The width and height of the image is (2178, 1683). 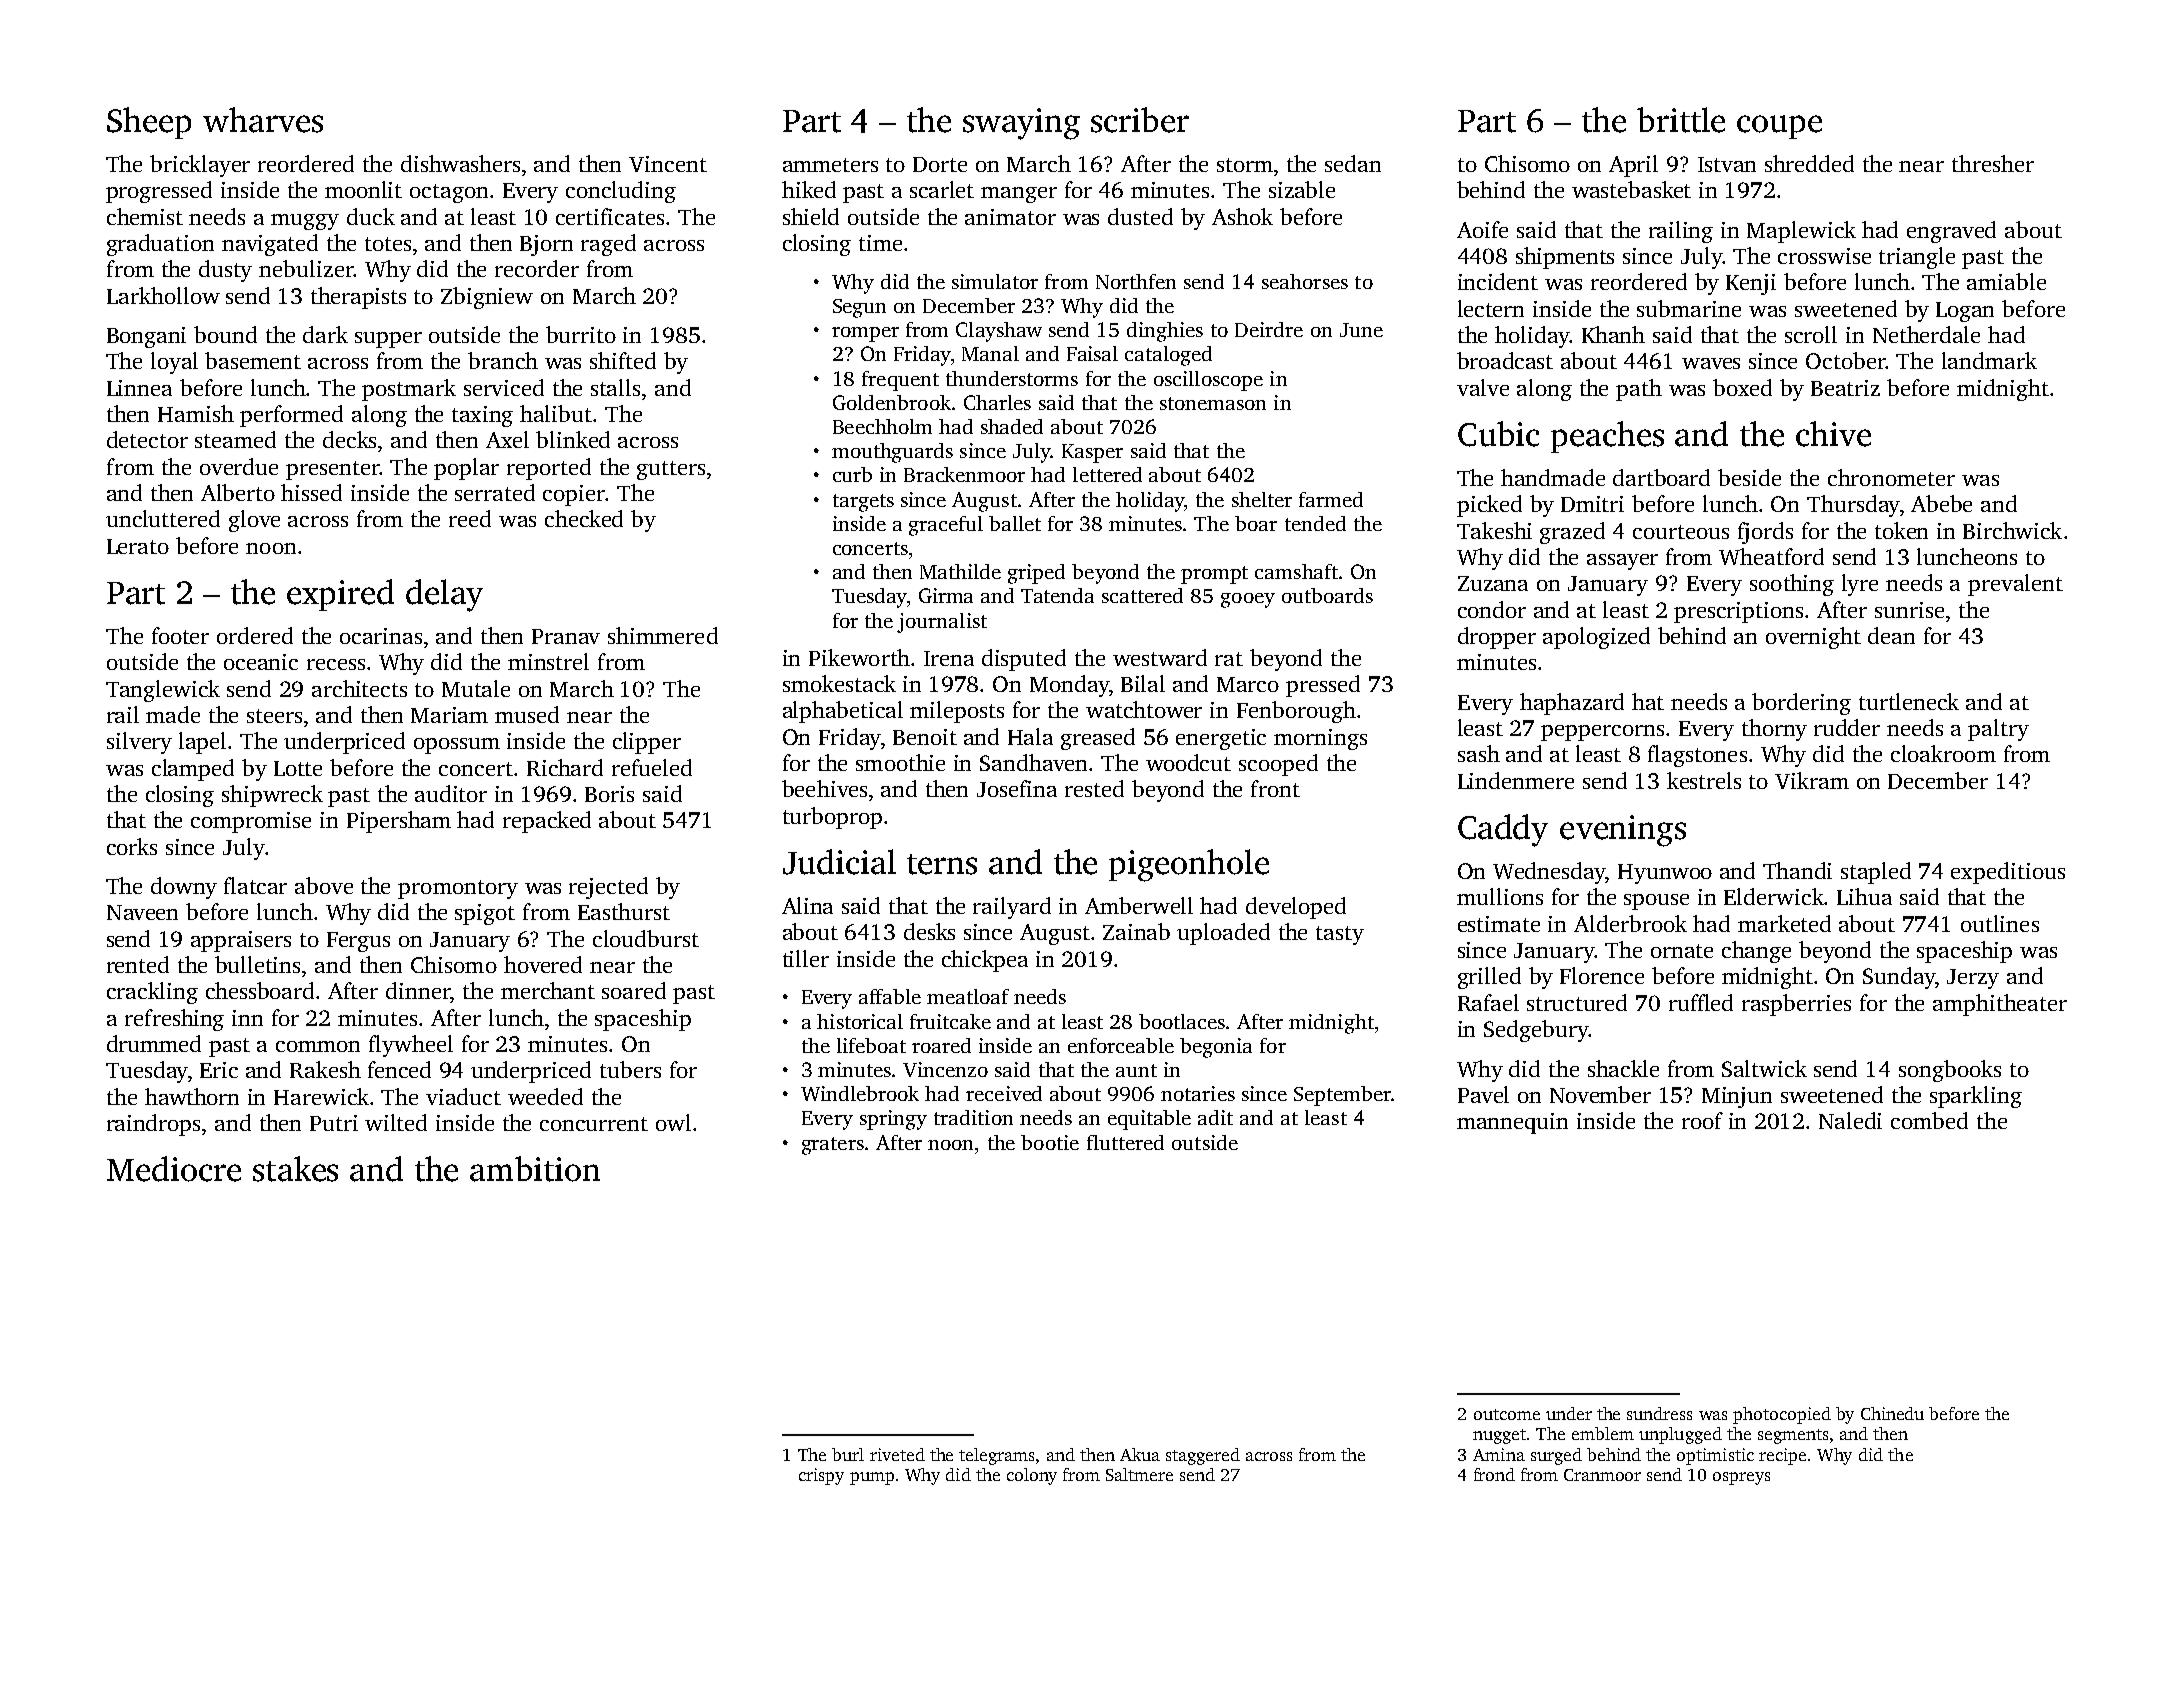 What do you see at coordinates (1909, 701) in the image?
I see `turtleneck` at bounding box center [1909, 701].
